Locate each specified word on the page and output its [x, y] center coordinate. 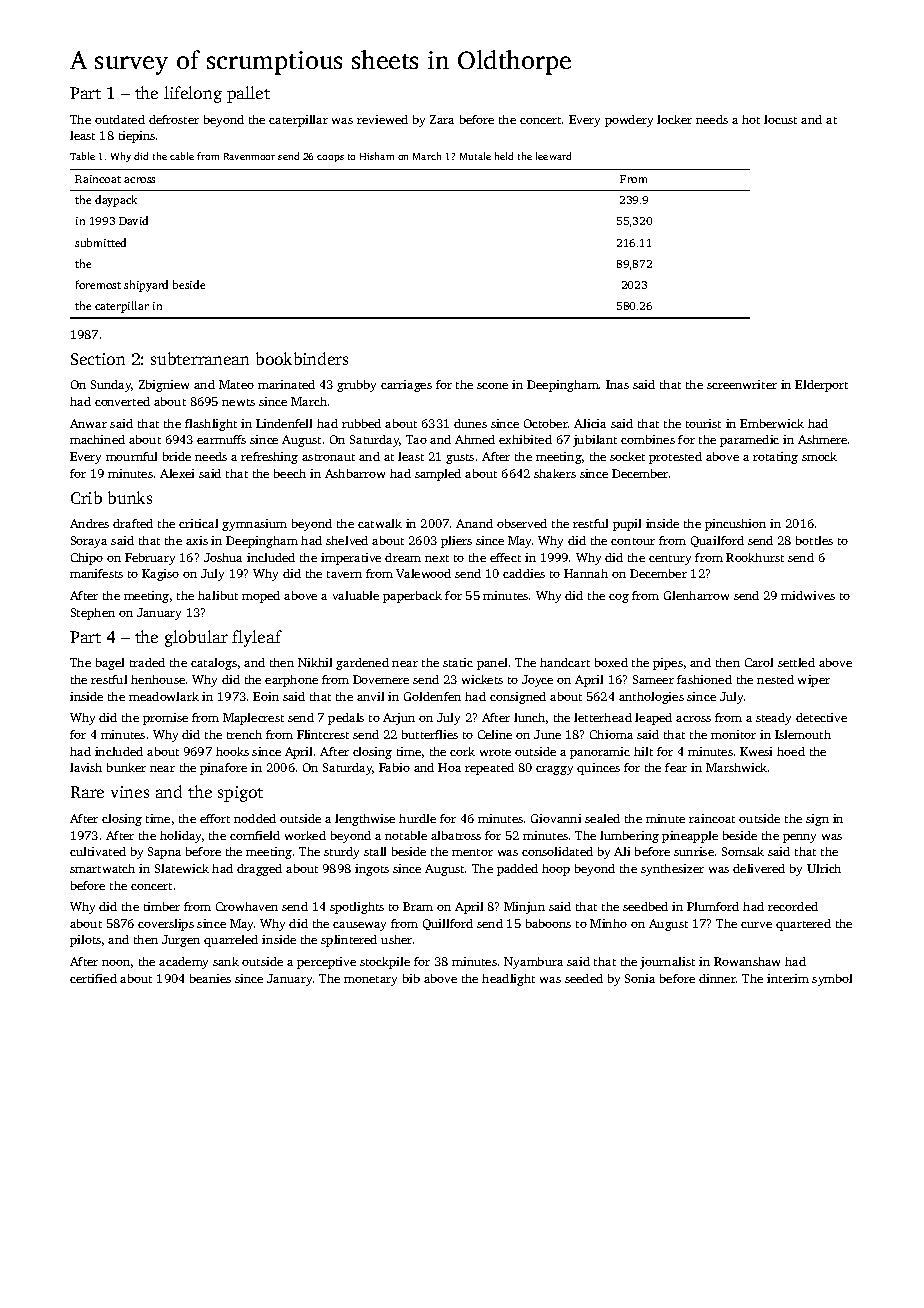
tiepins [137, 137]
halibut [218, 595]
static [458, 662]
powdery [629, 121]
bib [411, 978]
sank [226, 961]
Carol [759, 662]
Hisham [377, 156]
